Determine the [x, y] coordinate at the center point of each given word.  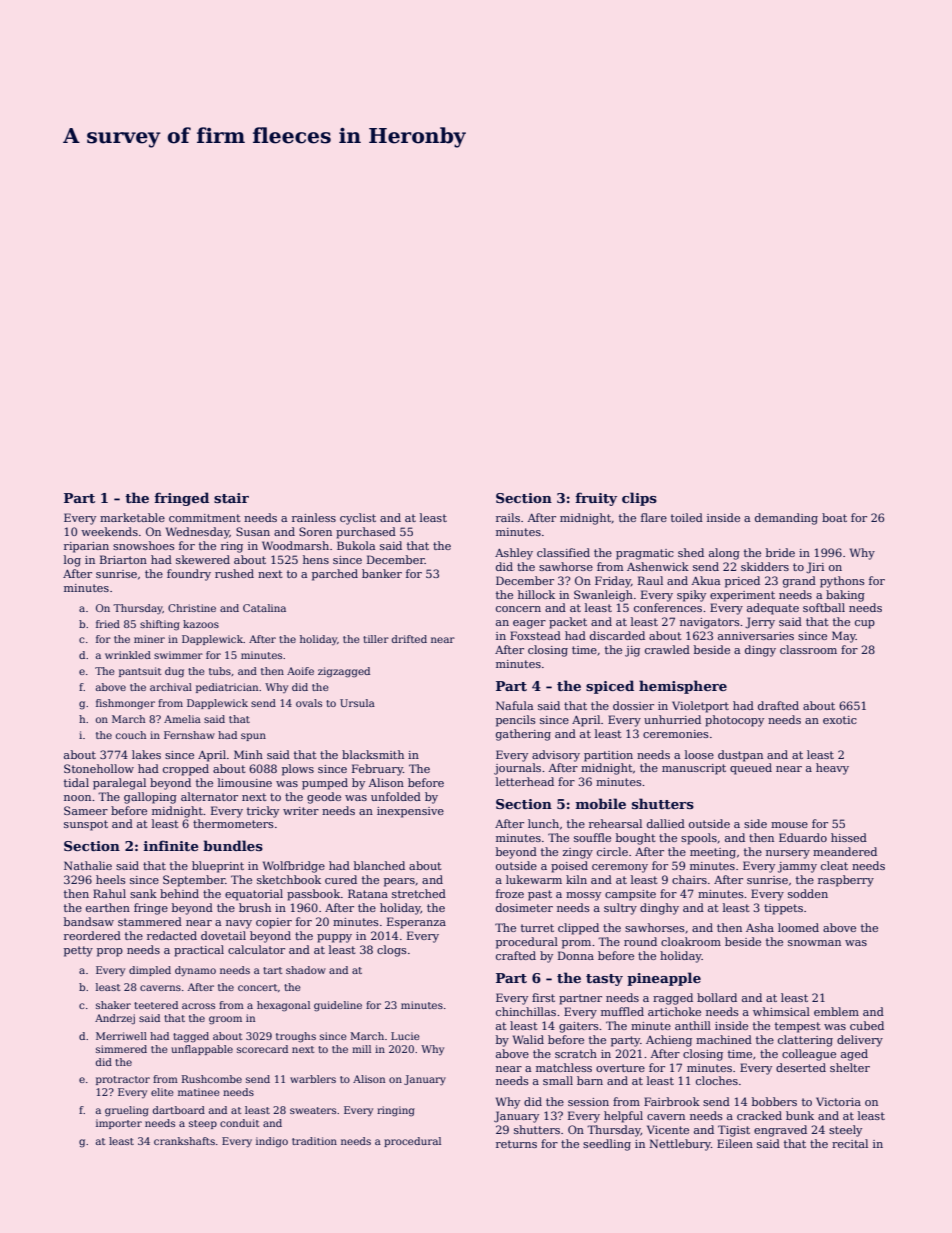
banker [382, 573]
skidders [765, 566]
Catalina [264, 608]
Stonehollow [99, 768]
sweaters [313, 1110]
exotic [840, 720]
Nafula [515, 705]
